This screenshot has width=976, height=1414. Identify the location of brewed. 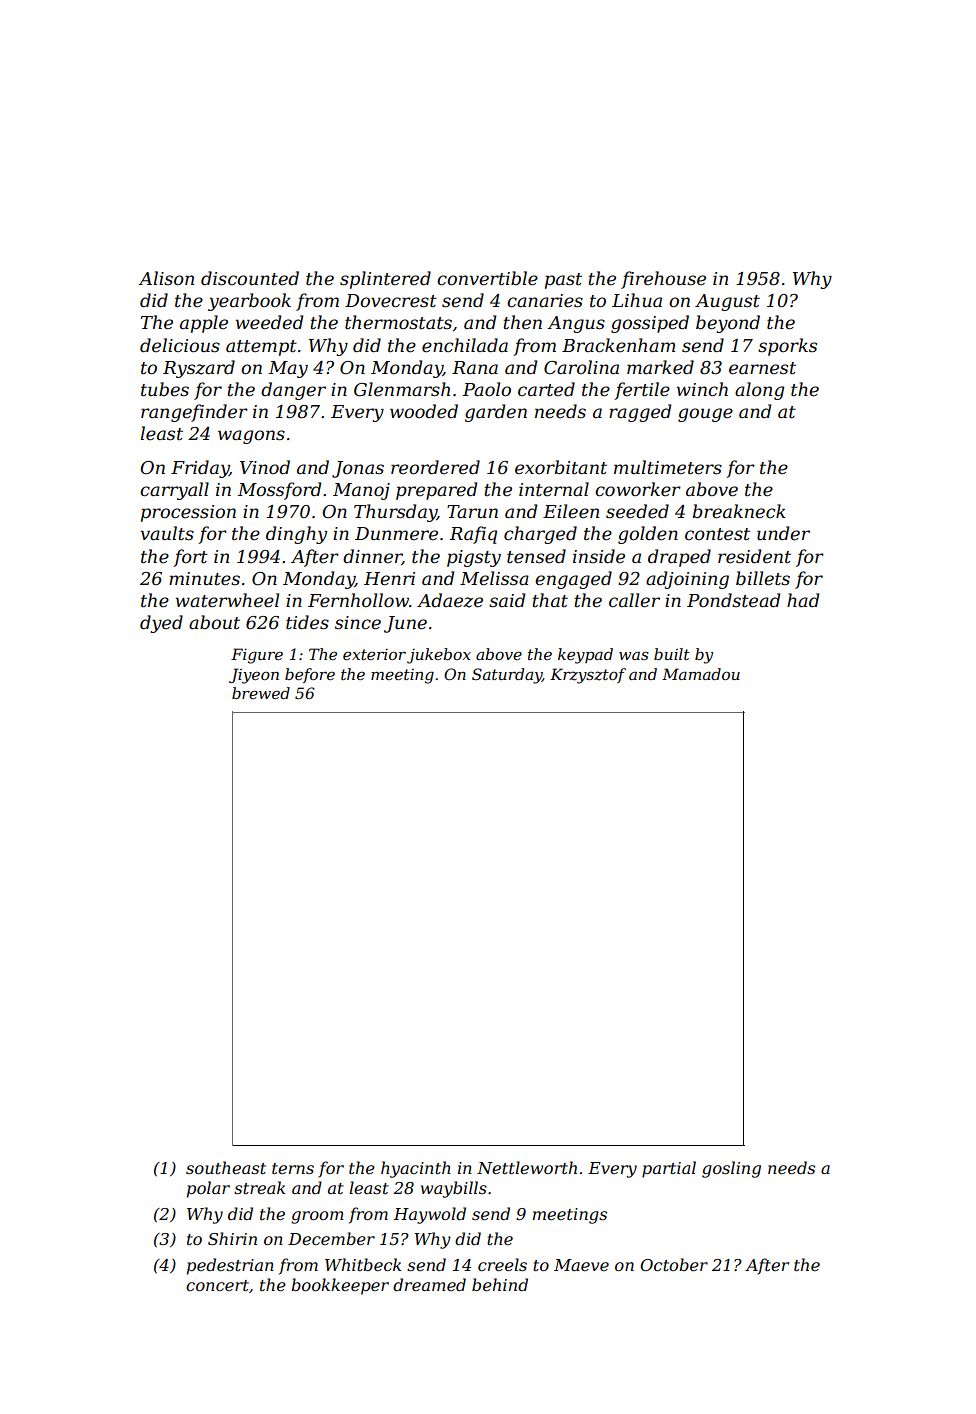
(261, 693).
